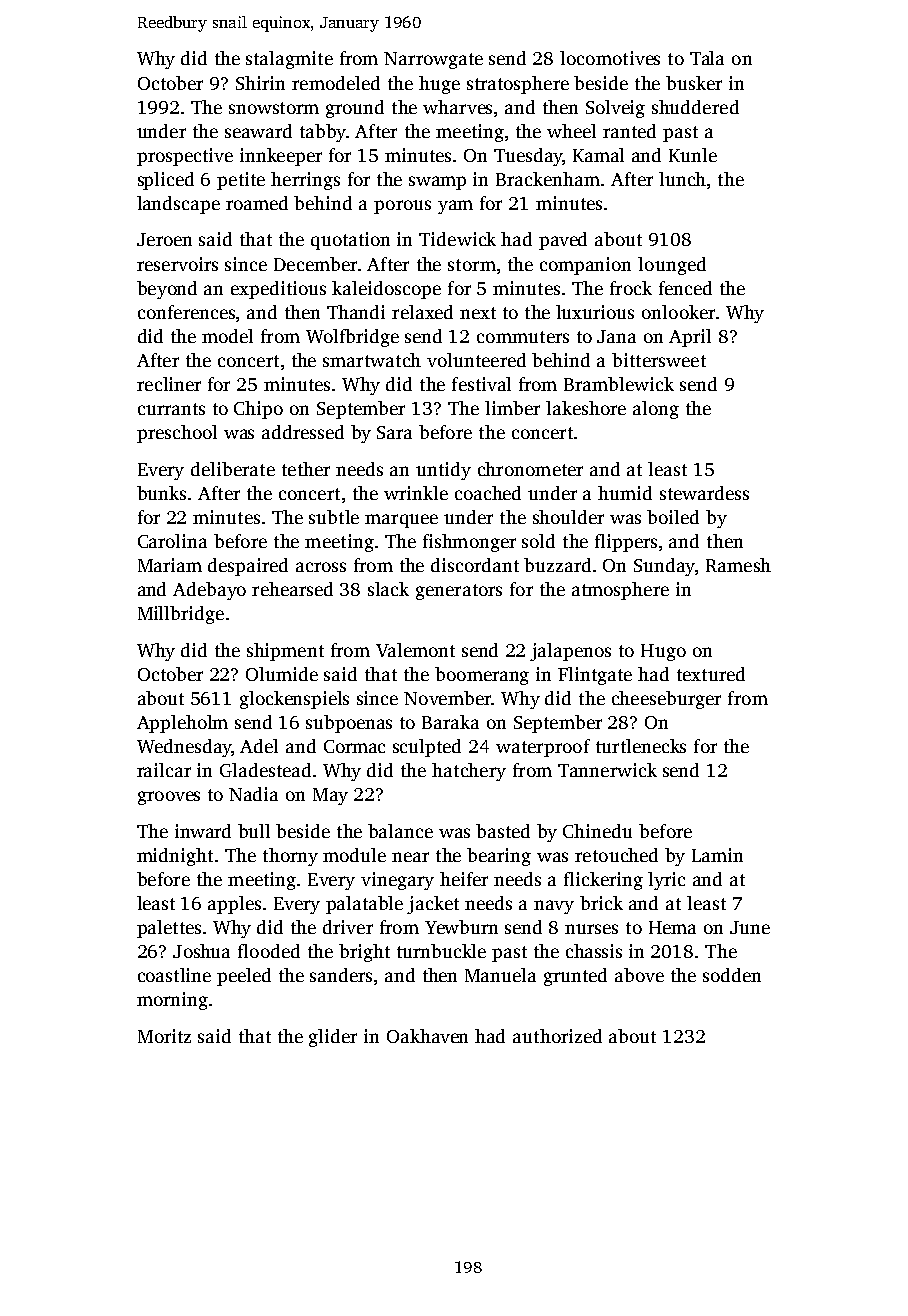 The image size is (908, 1316). What do you see at coordinates (610, 58) in the screenshot?
I see `locomotives` at bounding box center [610, 58].
